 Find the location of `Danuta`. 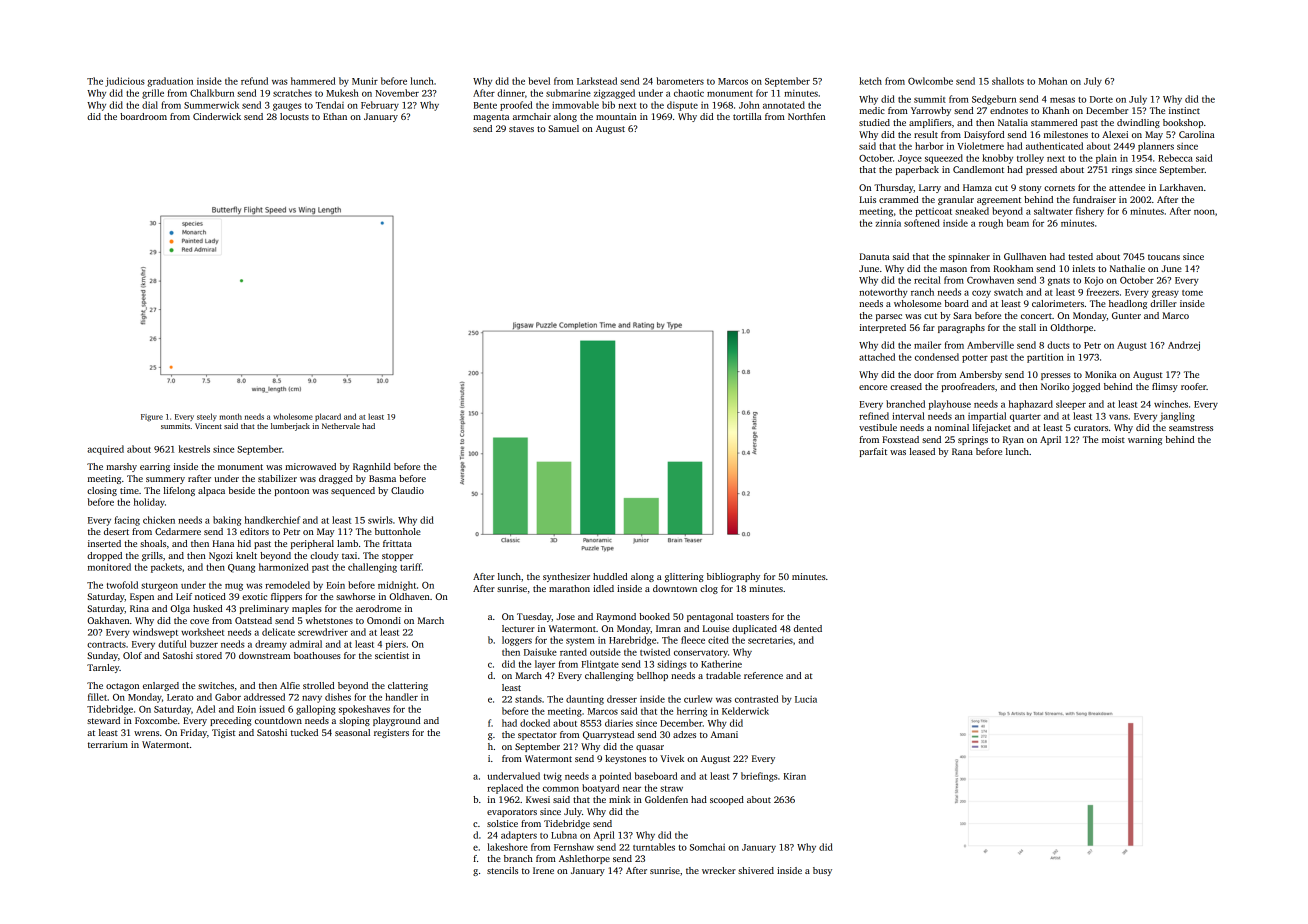

Danuta is located at coordinates (875, 256).
